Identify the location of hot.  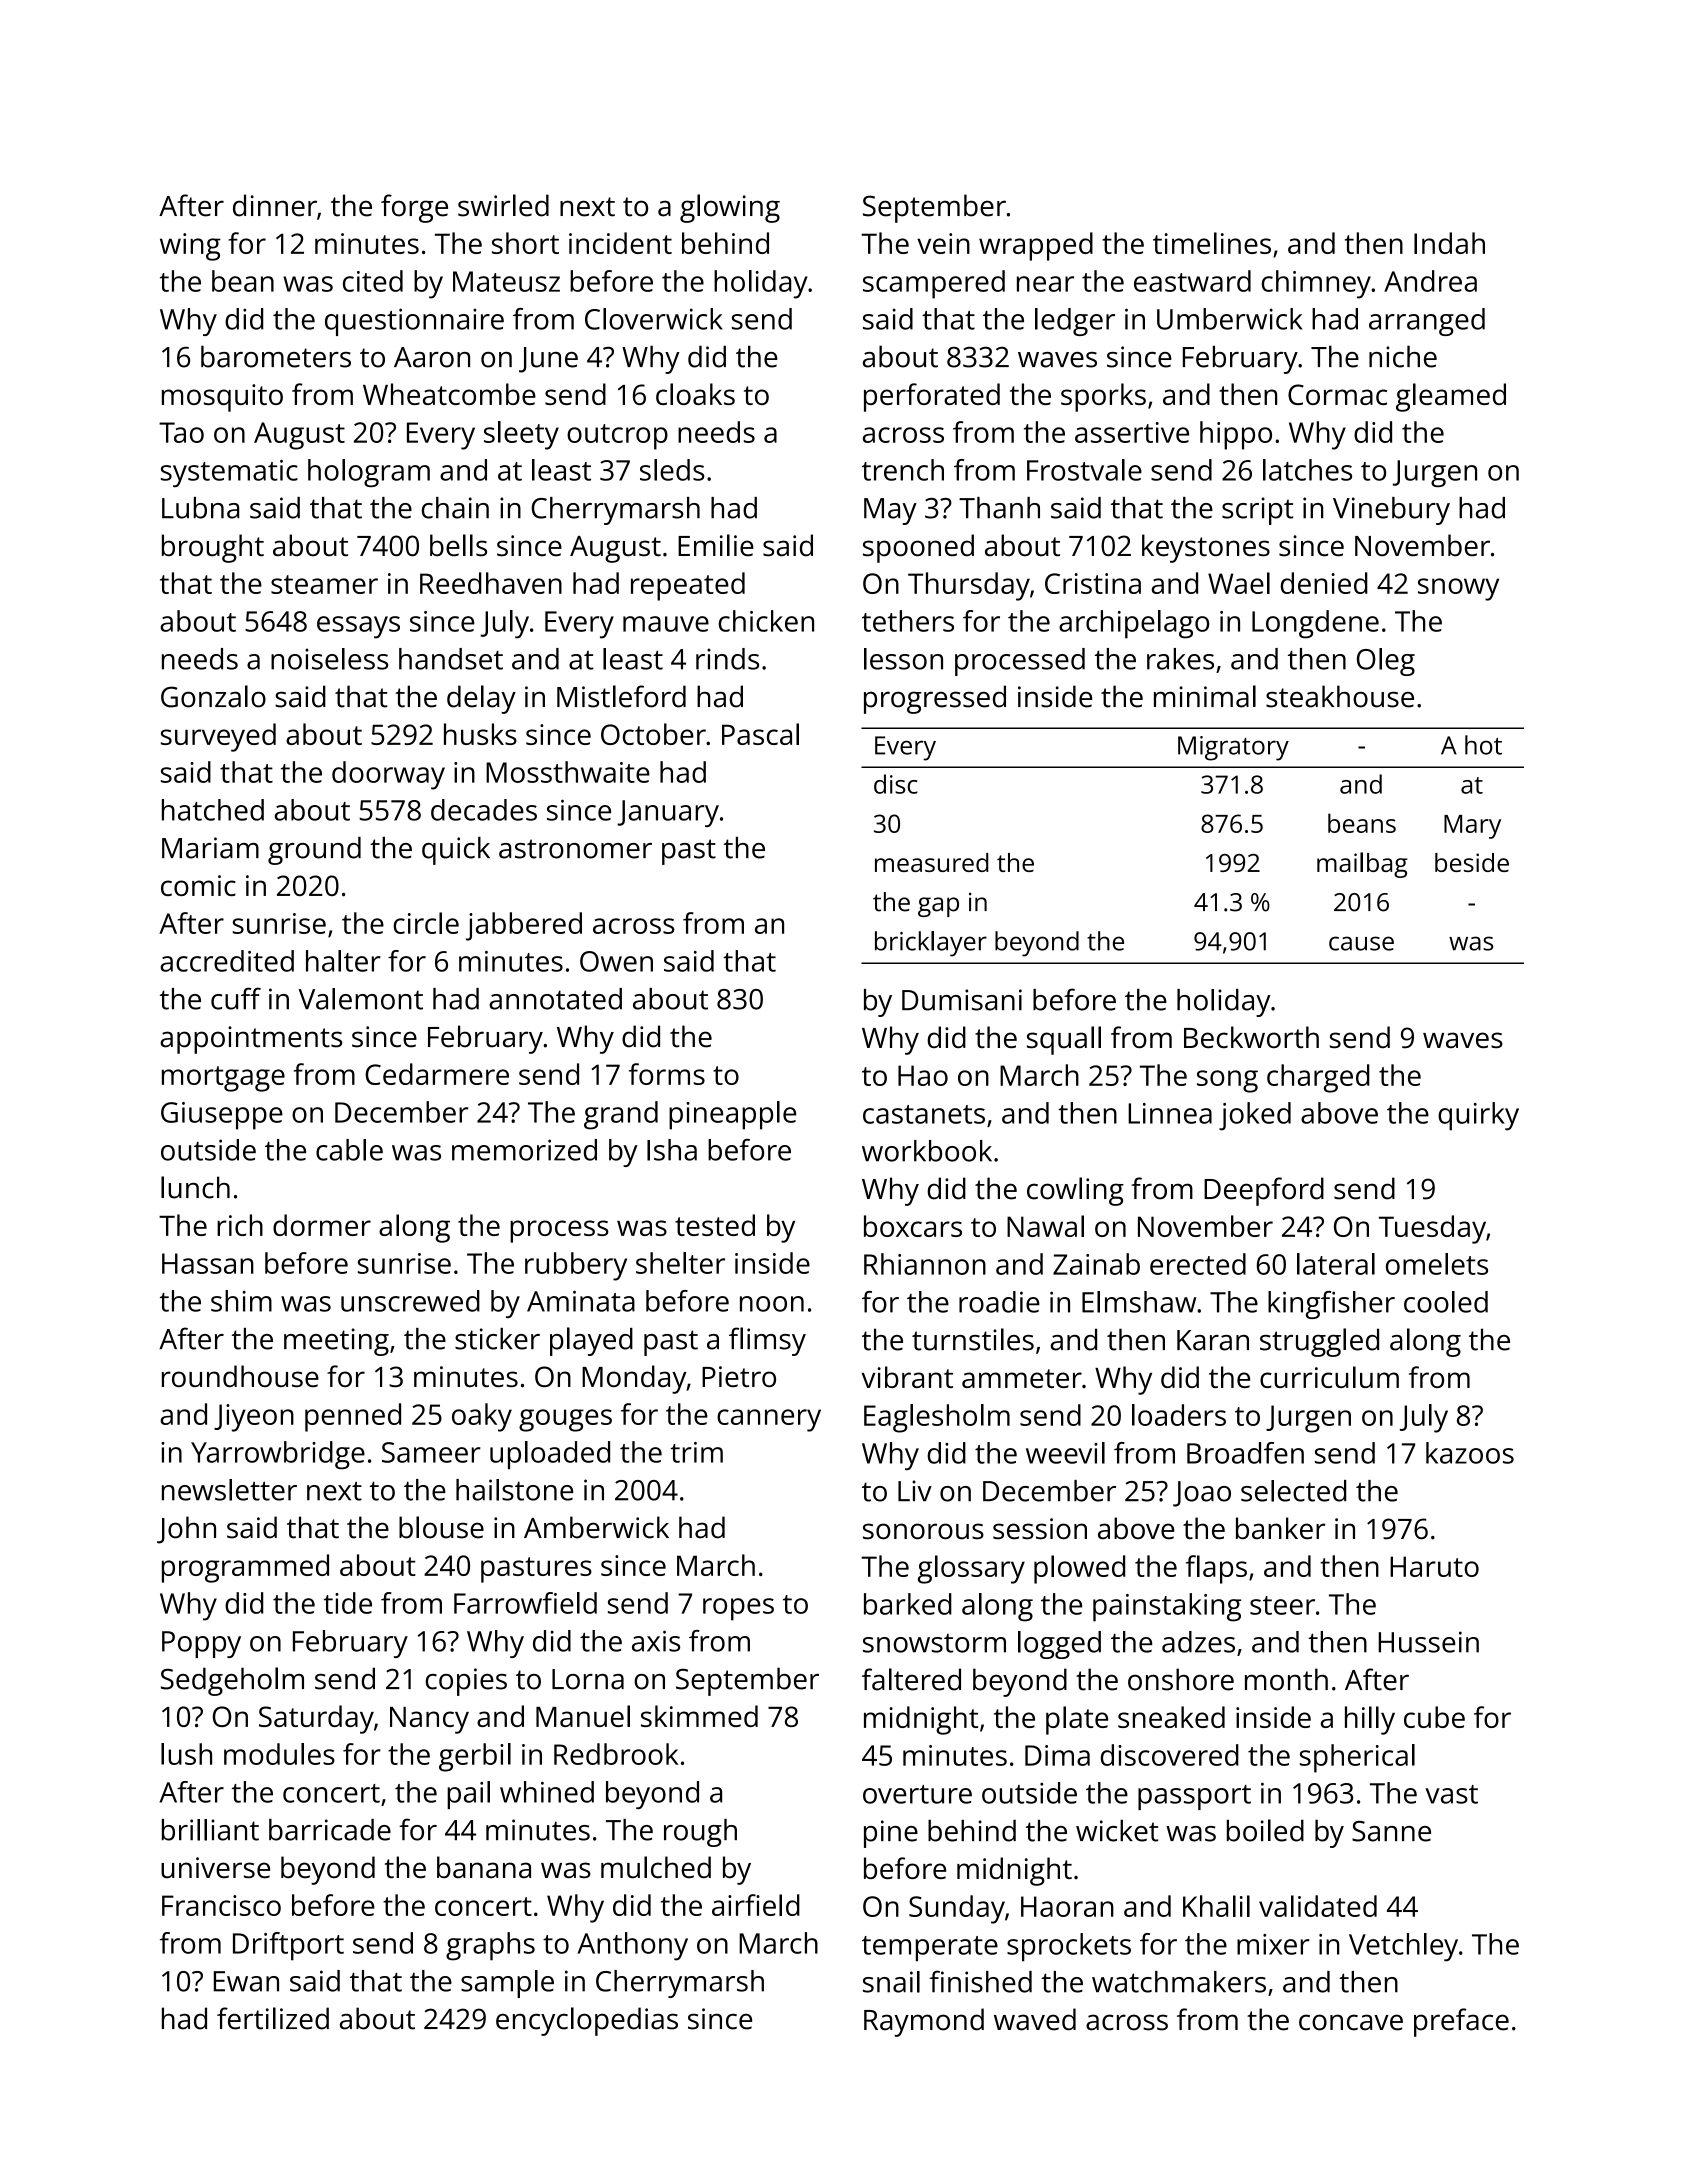
(1483, 745).
